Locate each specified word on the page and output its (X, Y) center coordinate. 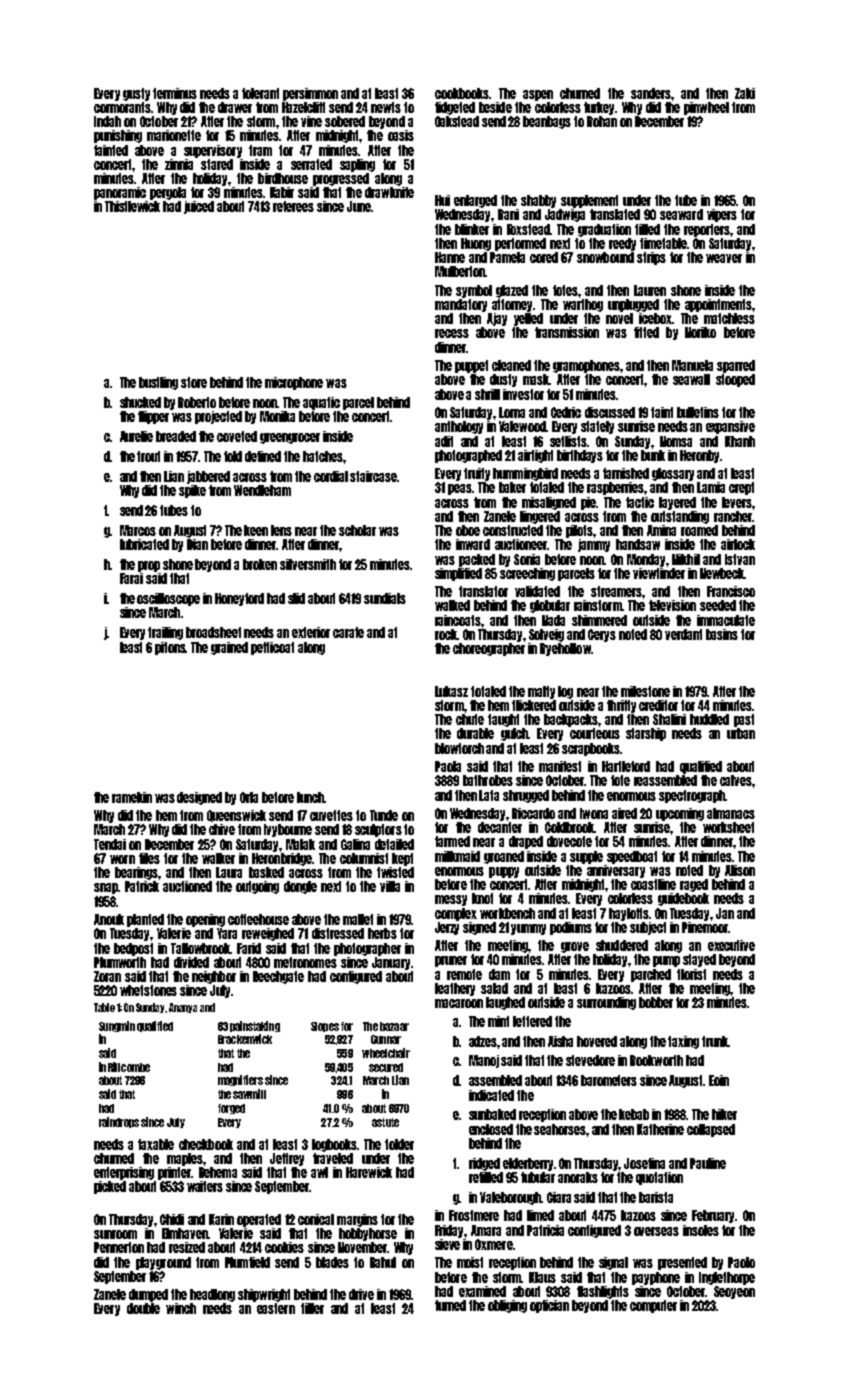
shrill (487, 394)
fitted (646, 332)
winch (181, 1308)
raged (694, 885)
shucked (140, 402)
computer (653, 1306)
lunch (310, 797)
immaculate (726, 620)
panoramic (120, 193)
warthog (583, 305)
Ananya (183, 1008)
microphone (294, 383)
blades (332, 1262)
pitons (170, 648)
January (391, 963)
